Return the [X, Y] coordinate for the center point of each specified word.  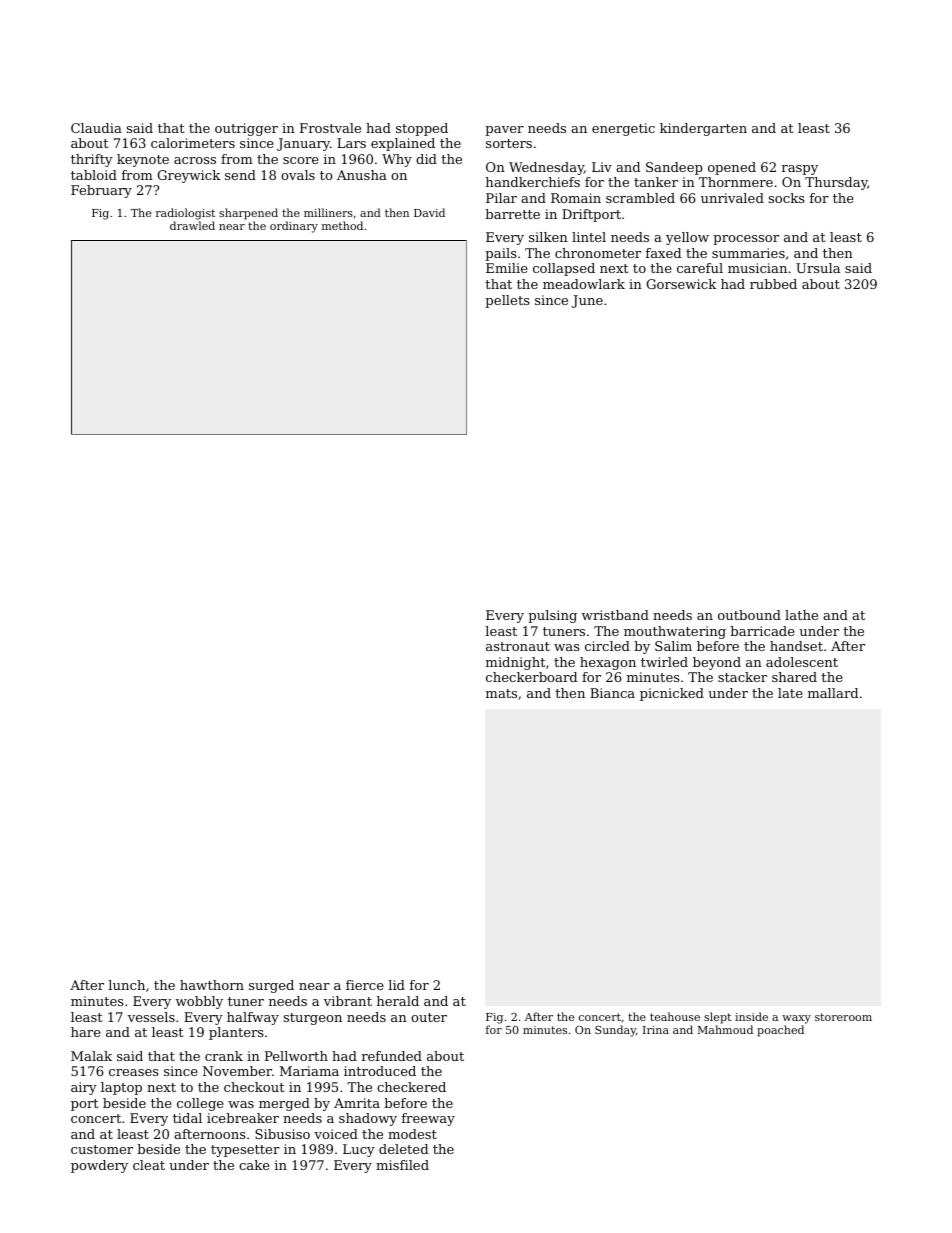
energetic [623, 129]
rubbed [773, 284]
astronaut [518, 646]
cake [254, 1165]
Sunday [615, 1031]
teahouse [675, 1016]
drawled [192, 225]
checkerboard [531, 677]
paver [504, 131]
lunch [126, 985]
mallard [833, 693]
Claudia [96, 128]
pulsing [552, 616]
